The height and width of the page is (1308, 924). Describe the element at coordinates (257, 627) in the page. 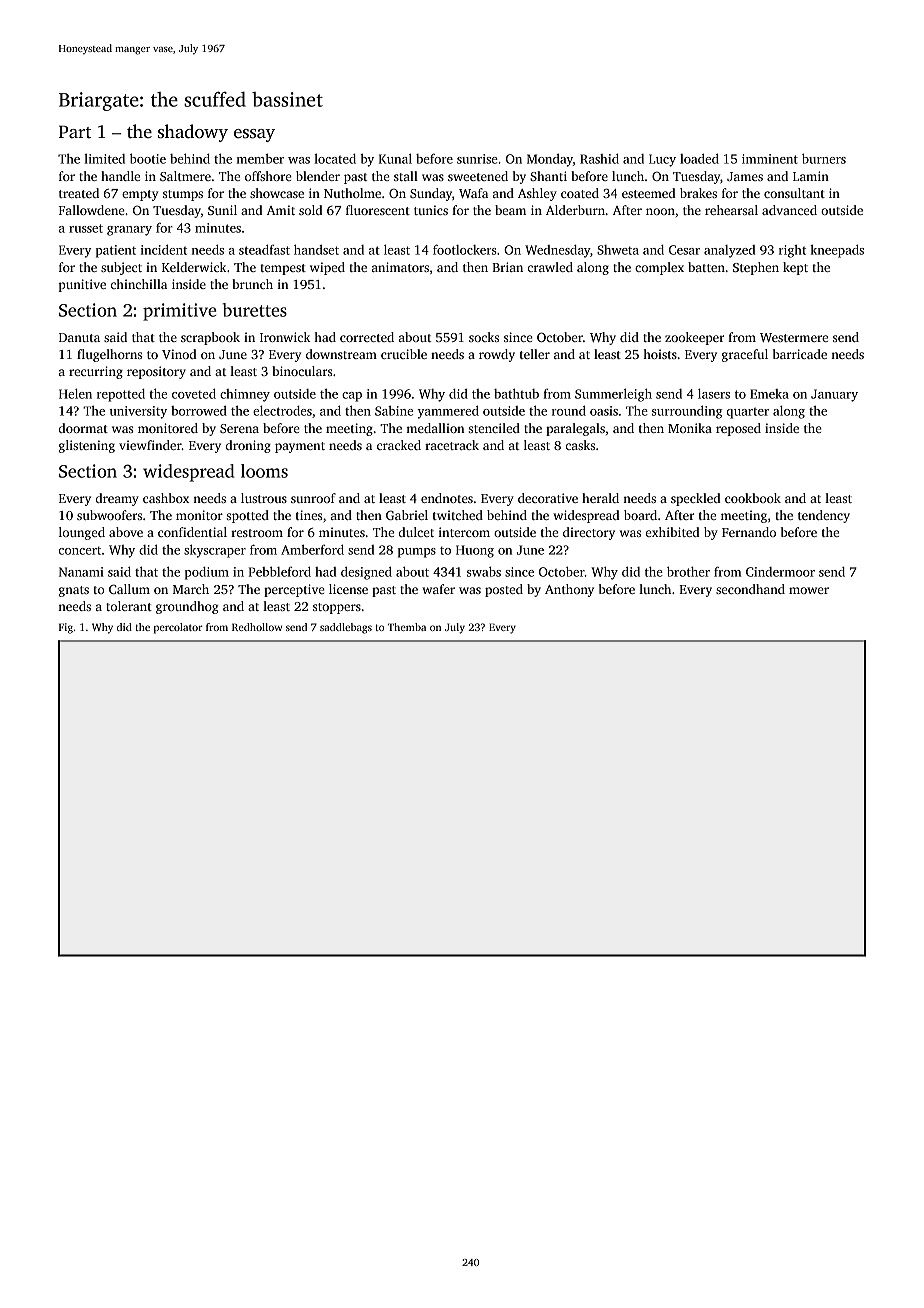

I see `Redhollow` at that location.
